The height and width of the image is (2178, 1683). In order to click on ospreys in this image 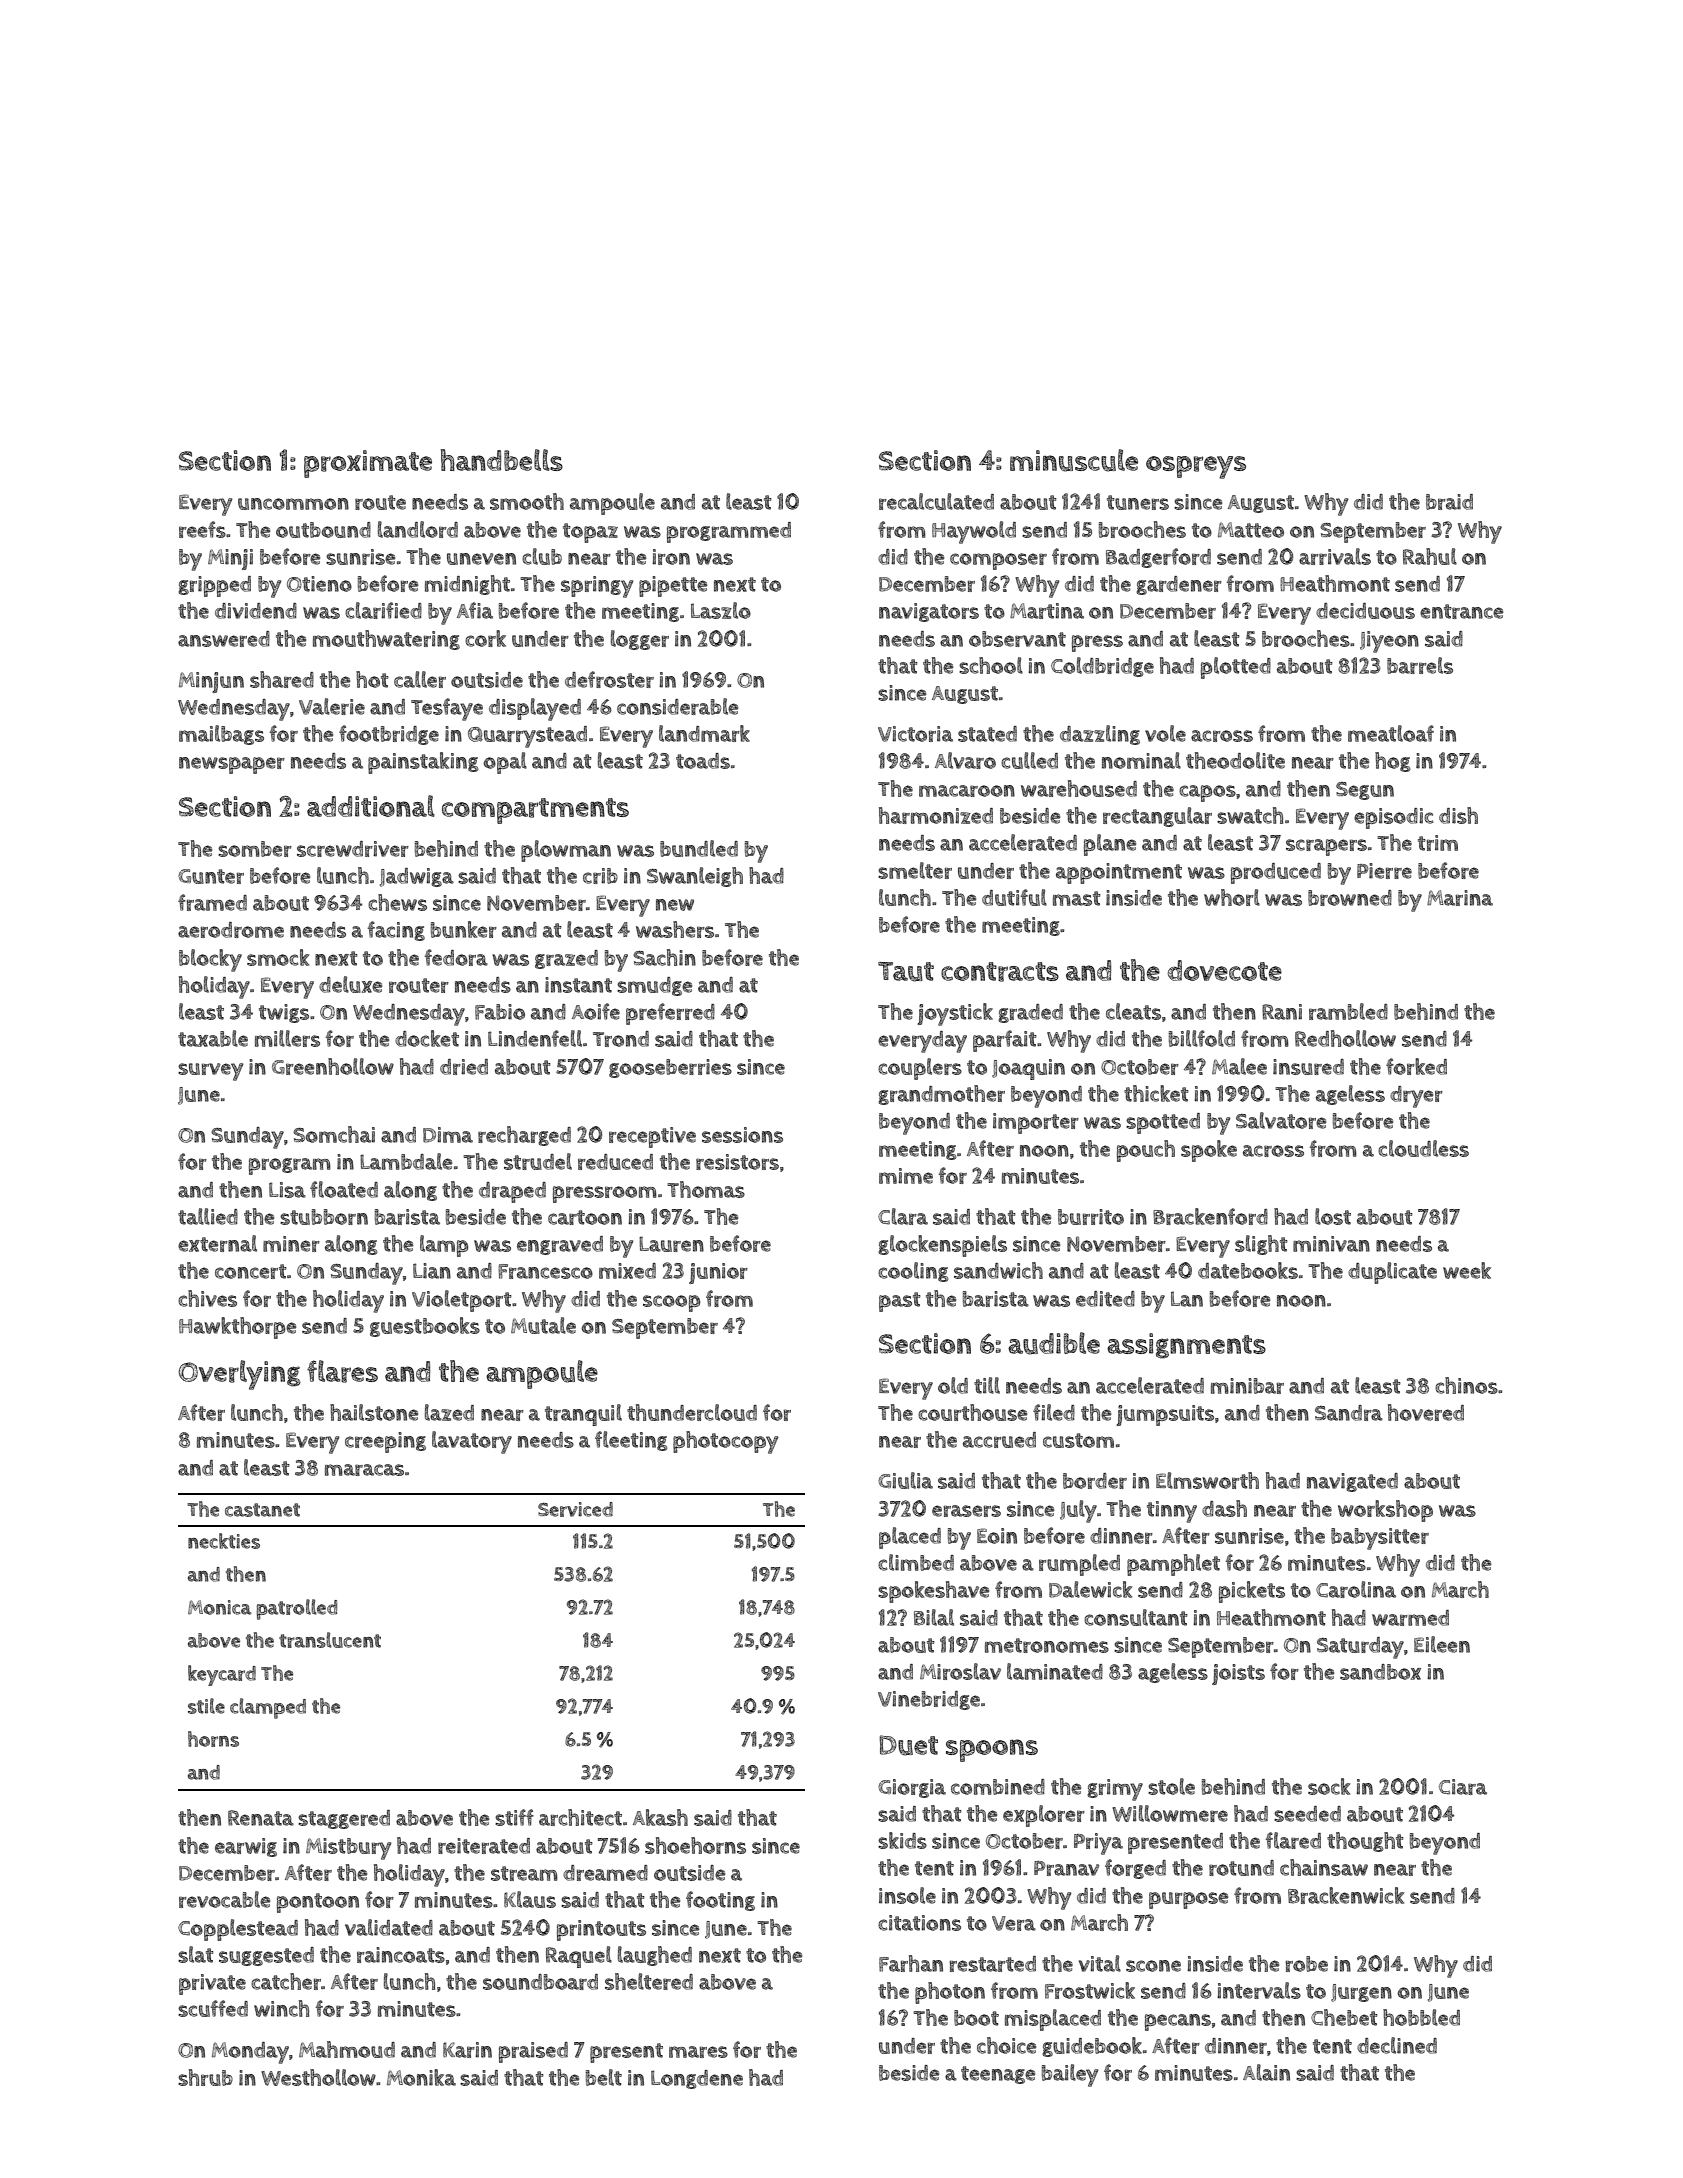, I will do `click(1196, 467)`.
